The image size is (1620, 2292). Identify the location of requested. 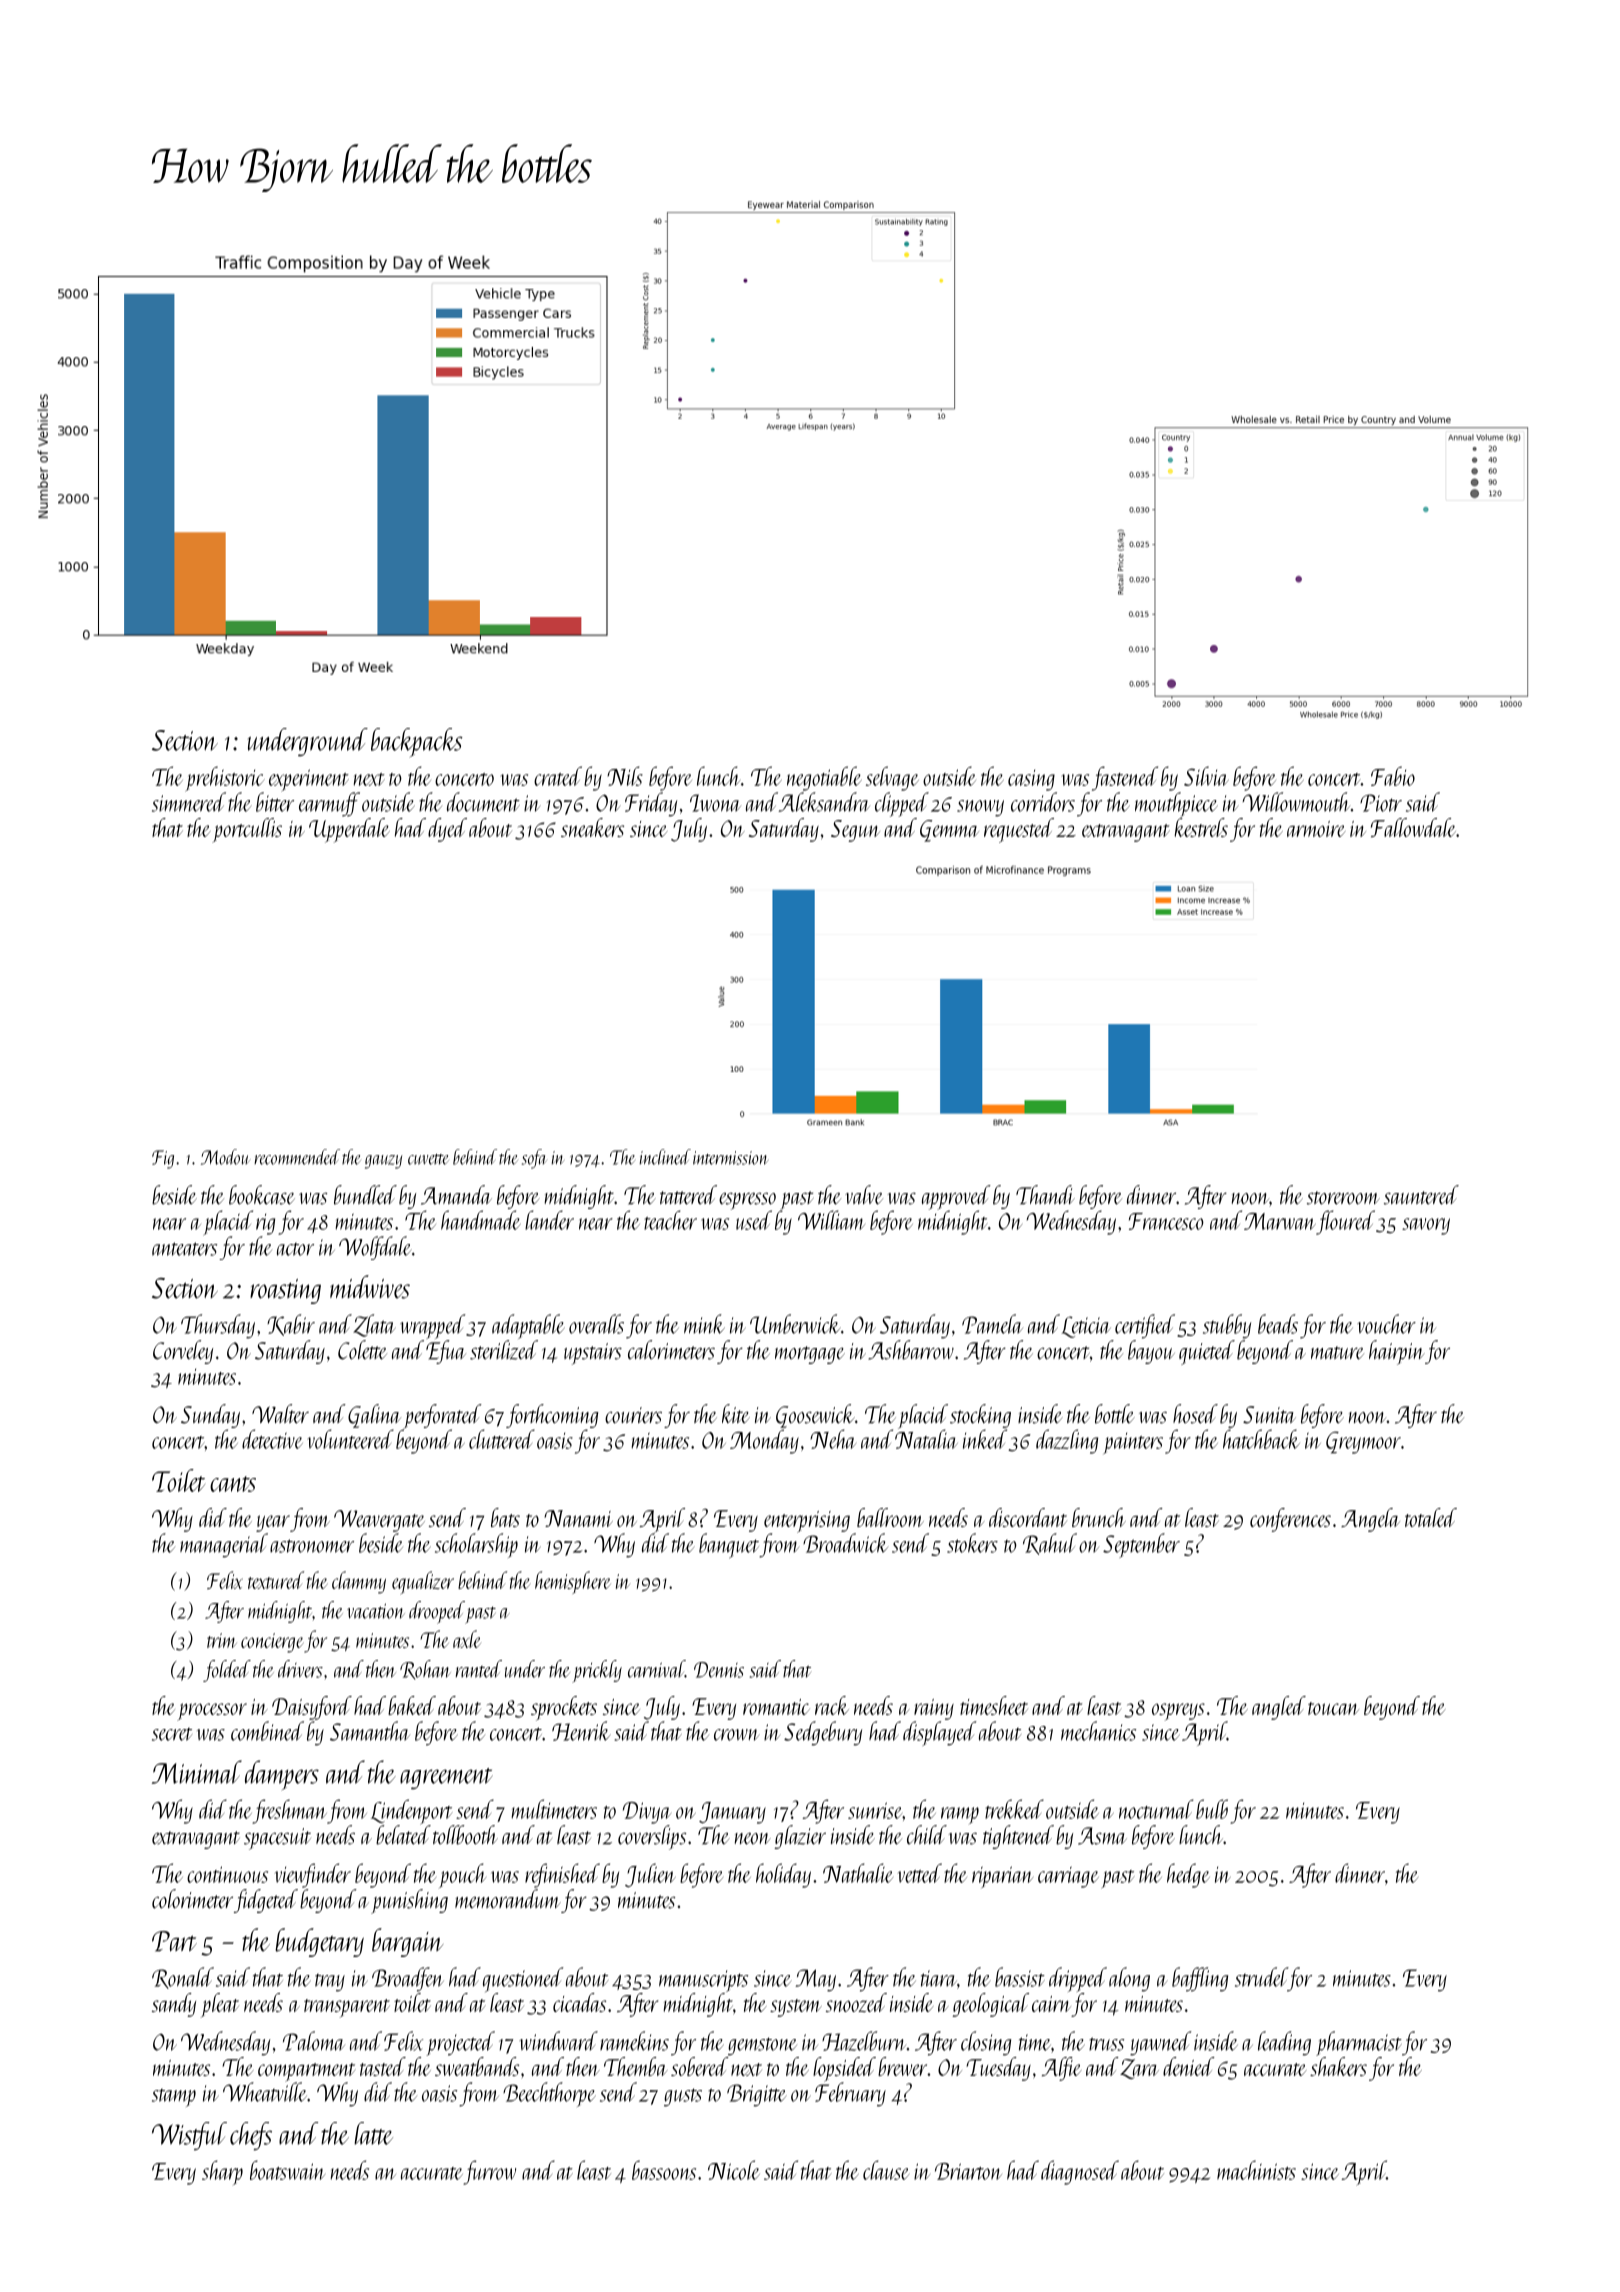
(1019, 830).
